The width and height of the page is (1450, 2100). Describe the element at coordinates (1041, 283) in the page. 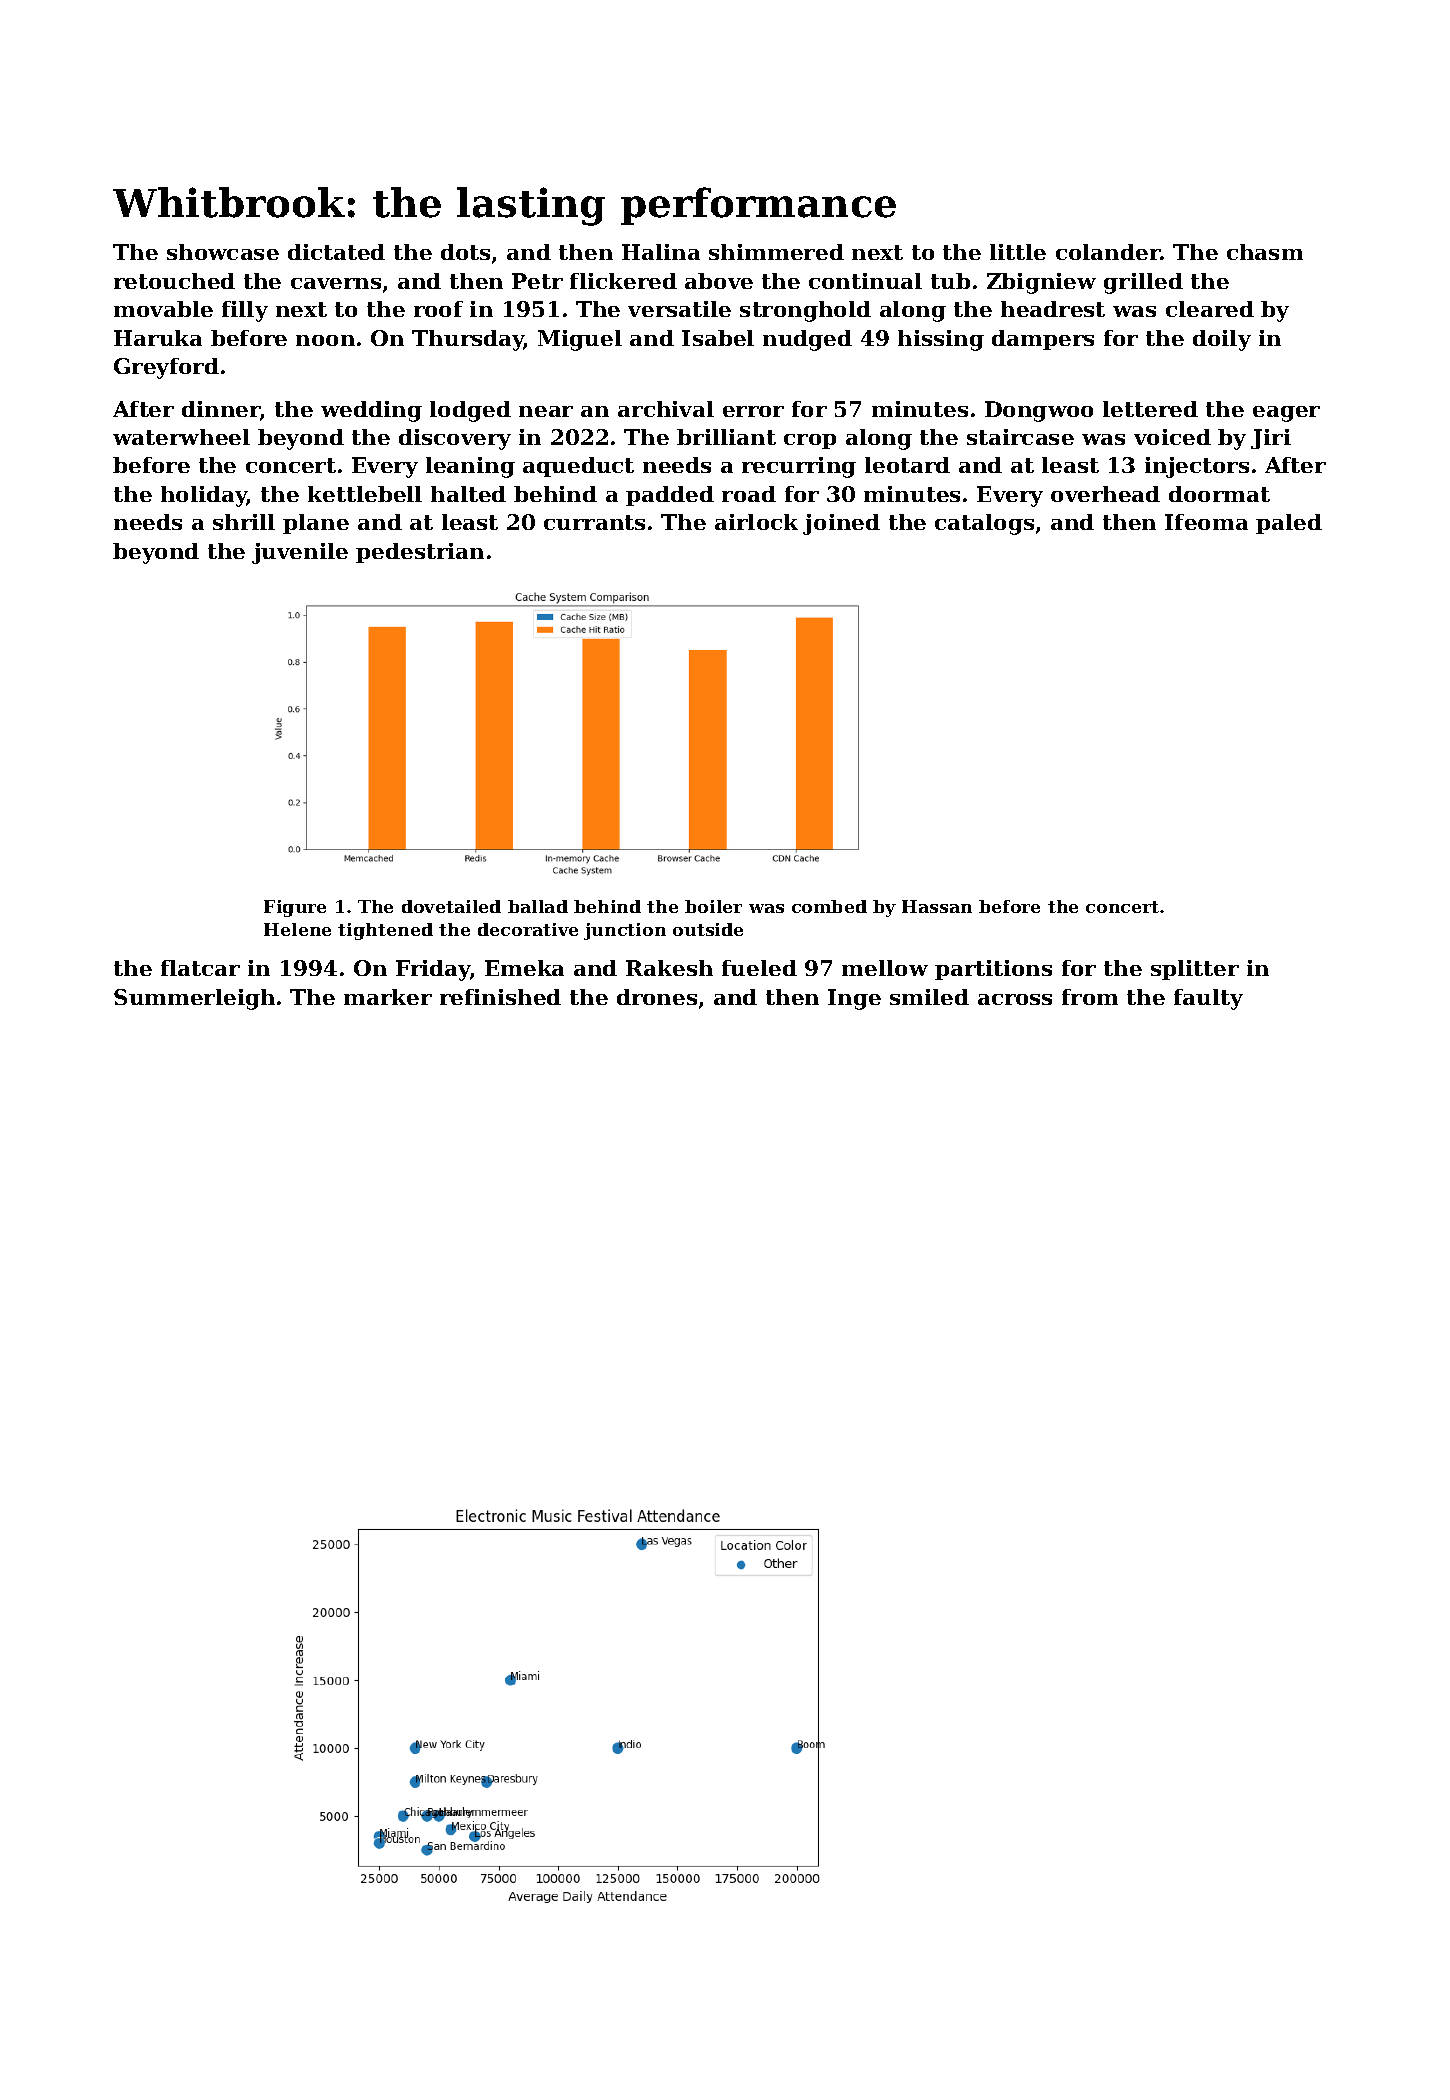

I see `Zbigniew` at that location.
